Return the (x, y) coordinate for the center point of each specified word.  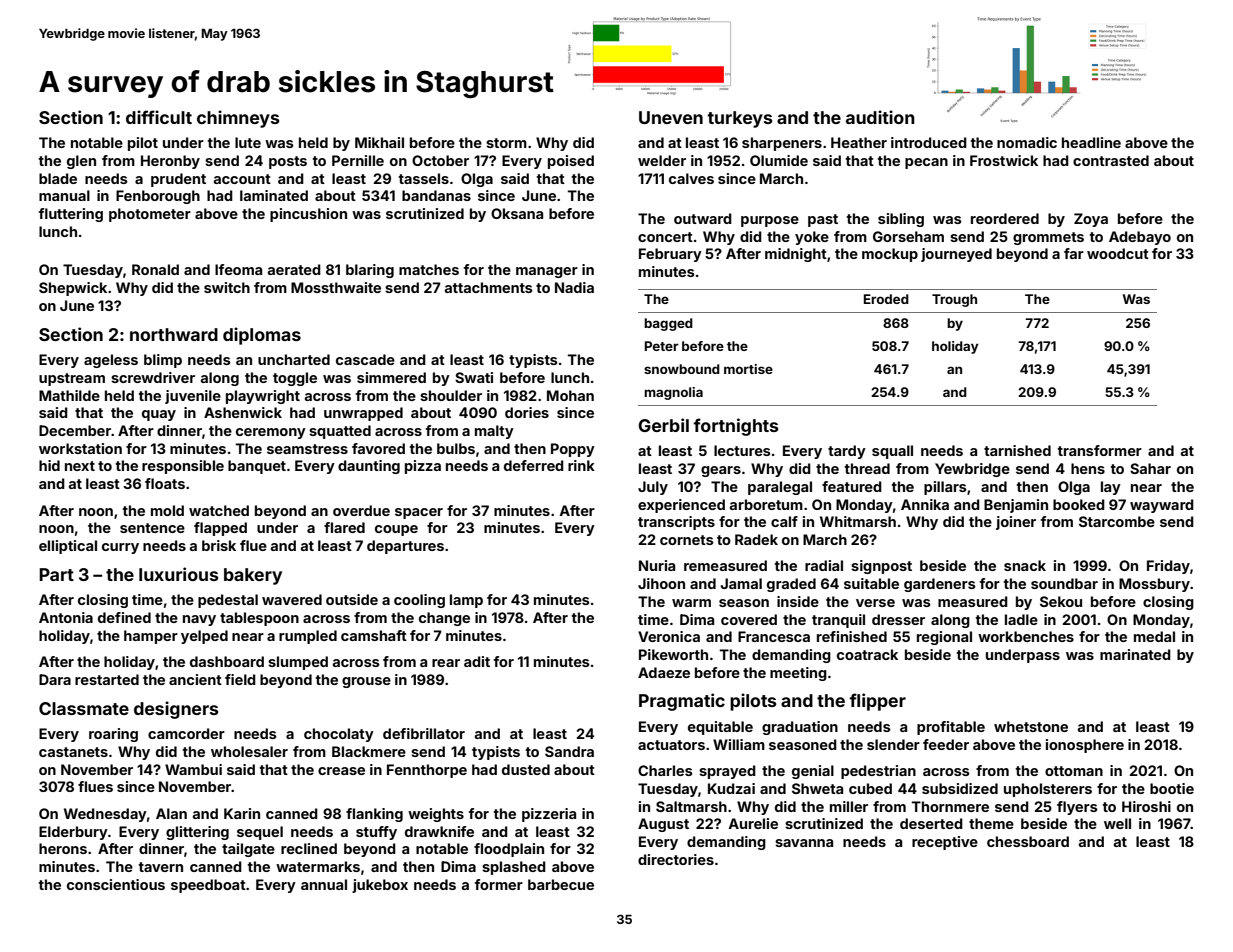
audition (880, 117)
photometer (150, 215)
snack (1025, 565)
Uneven (671, 117)
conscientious (116, 884)
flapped (220, 529)
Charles (665, 770)
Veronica (669, 636)
